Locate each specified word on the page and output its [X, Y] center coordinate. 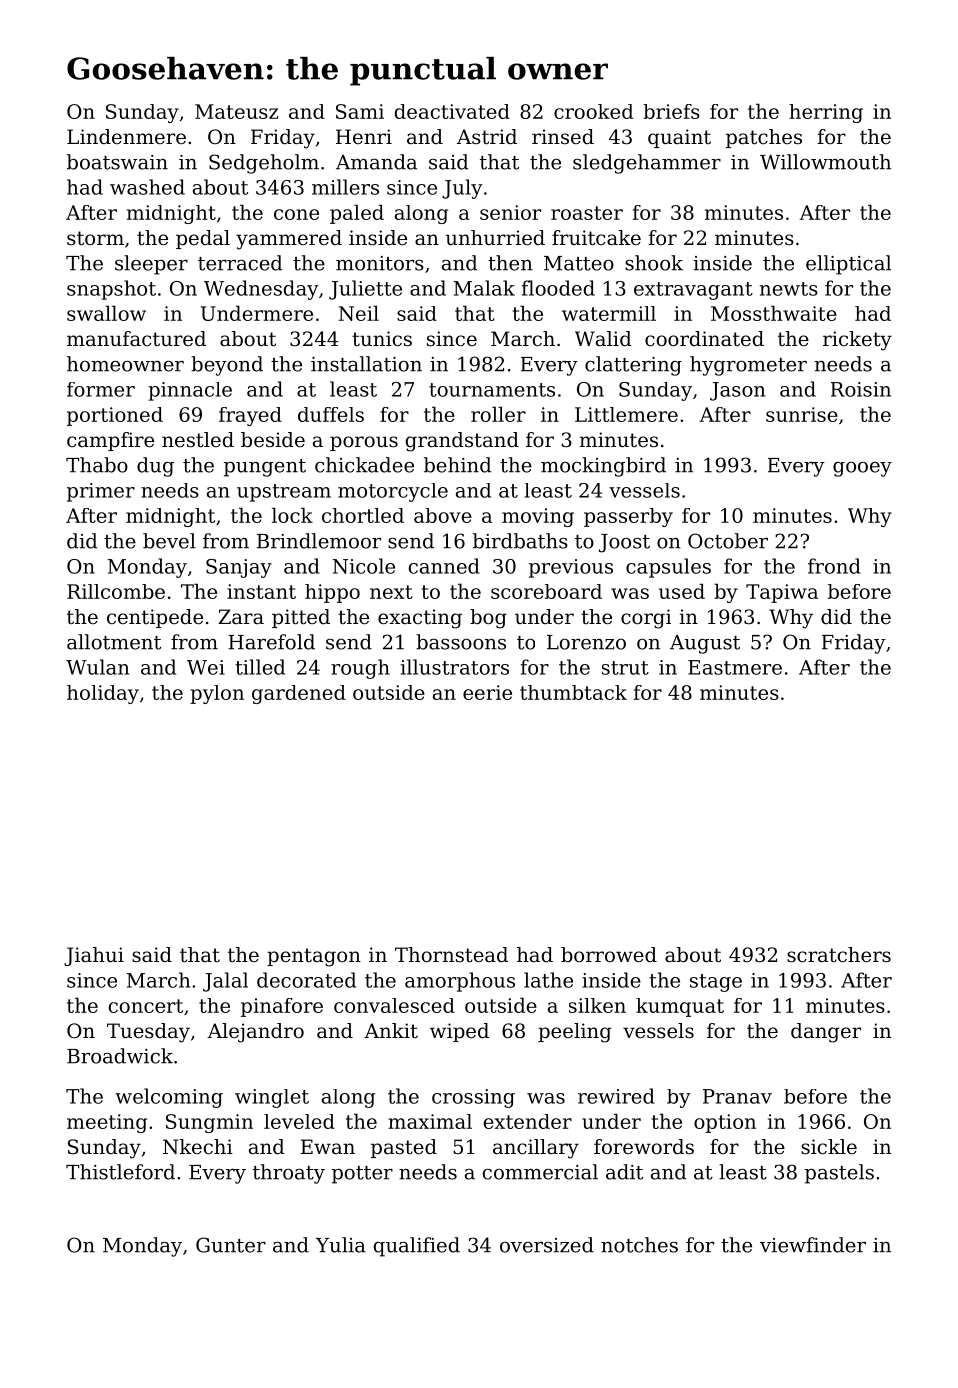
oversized [547, 1245]
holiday [103, 694]
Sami [360, 111]
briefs [671, 111]
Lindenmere [126, 136]
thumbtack [573, 692]
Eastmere [735, 667]
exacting [420, 619]
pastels [839, 1174]
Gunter [231, 1245]
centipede [155, 618]
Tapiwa [782, 593]
